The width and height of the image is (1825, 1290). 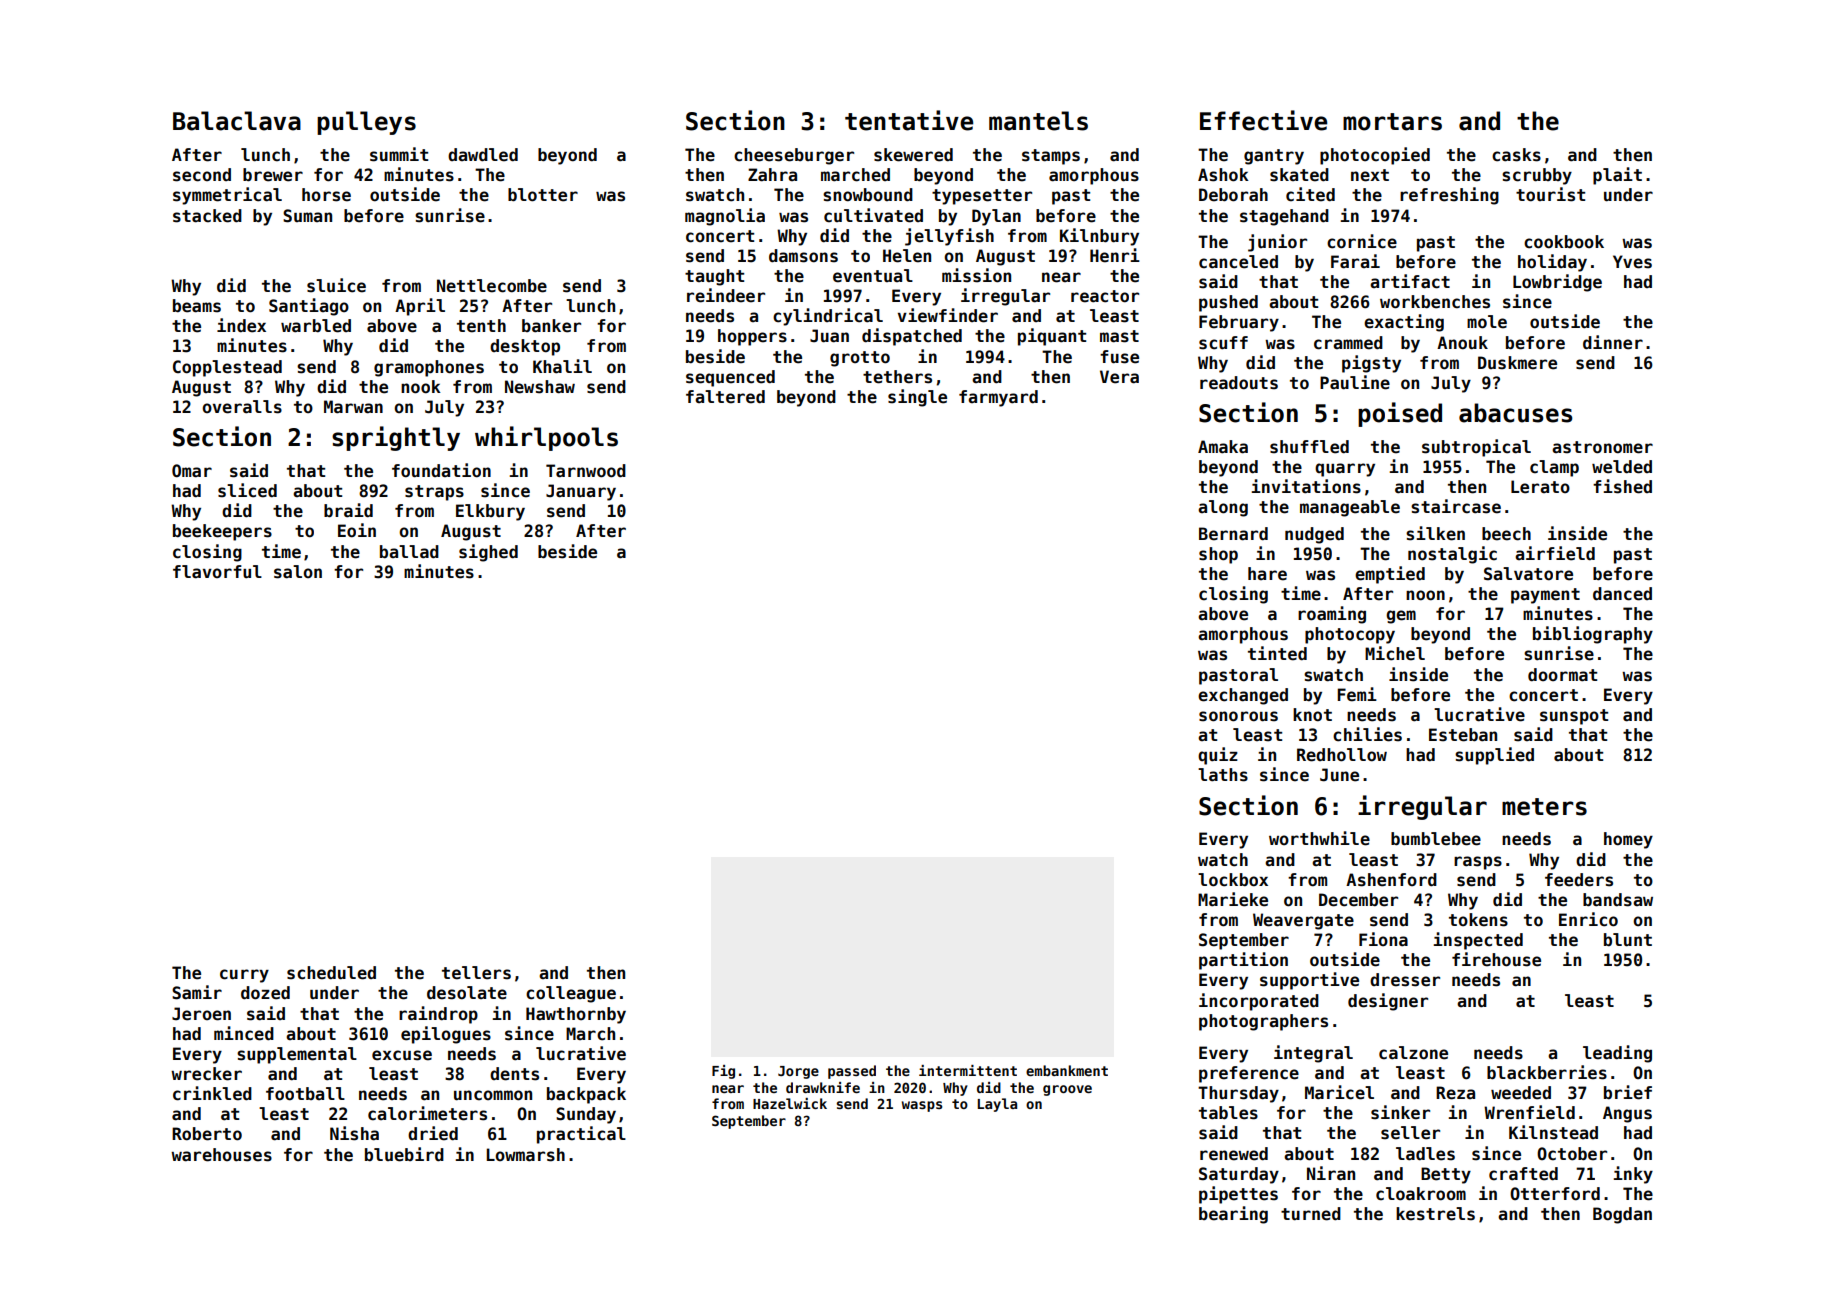 I want to click on Lowmarsh, so click(x=526, y=1155).
